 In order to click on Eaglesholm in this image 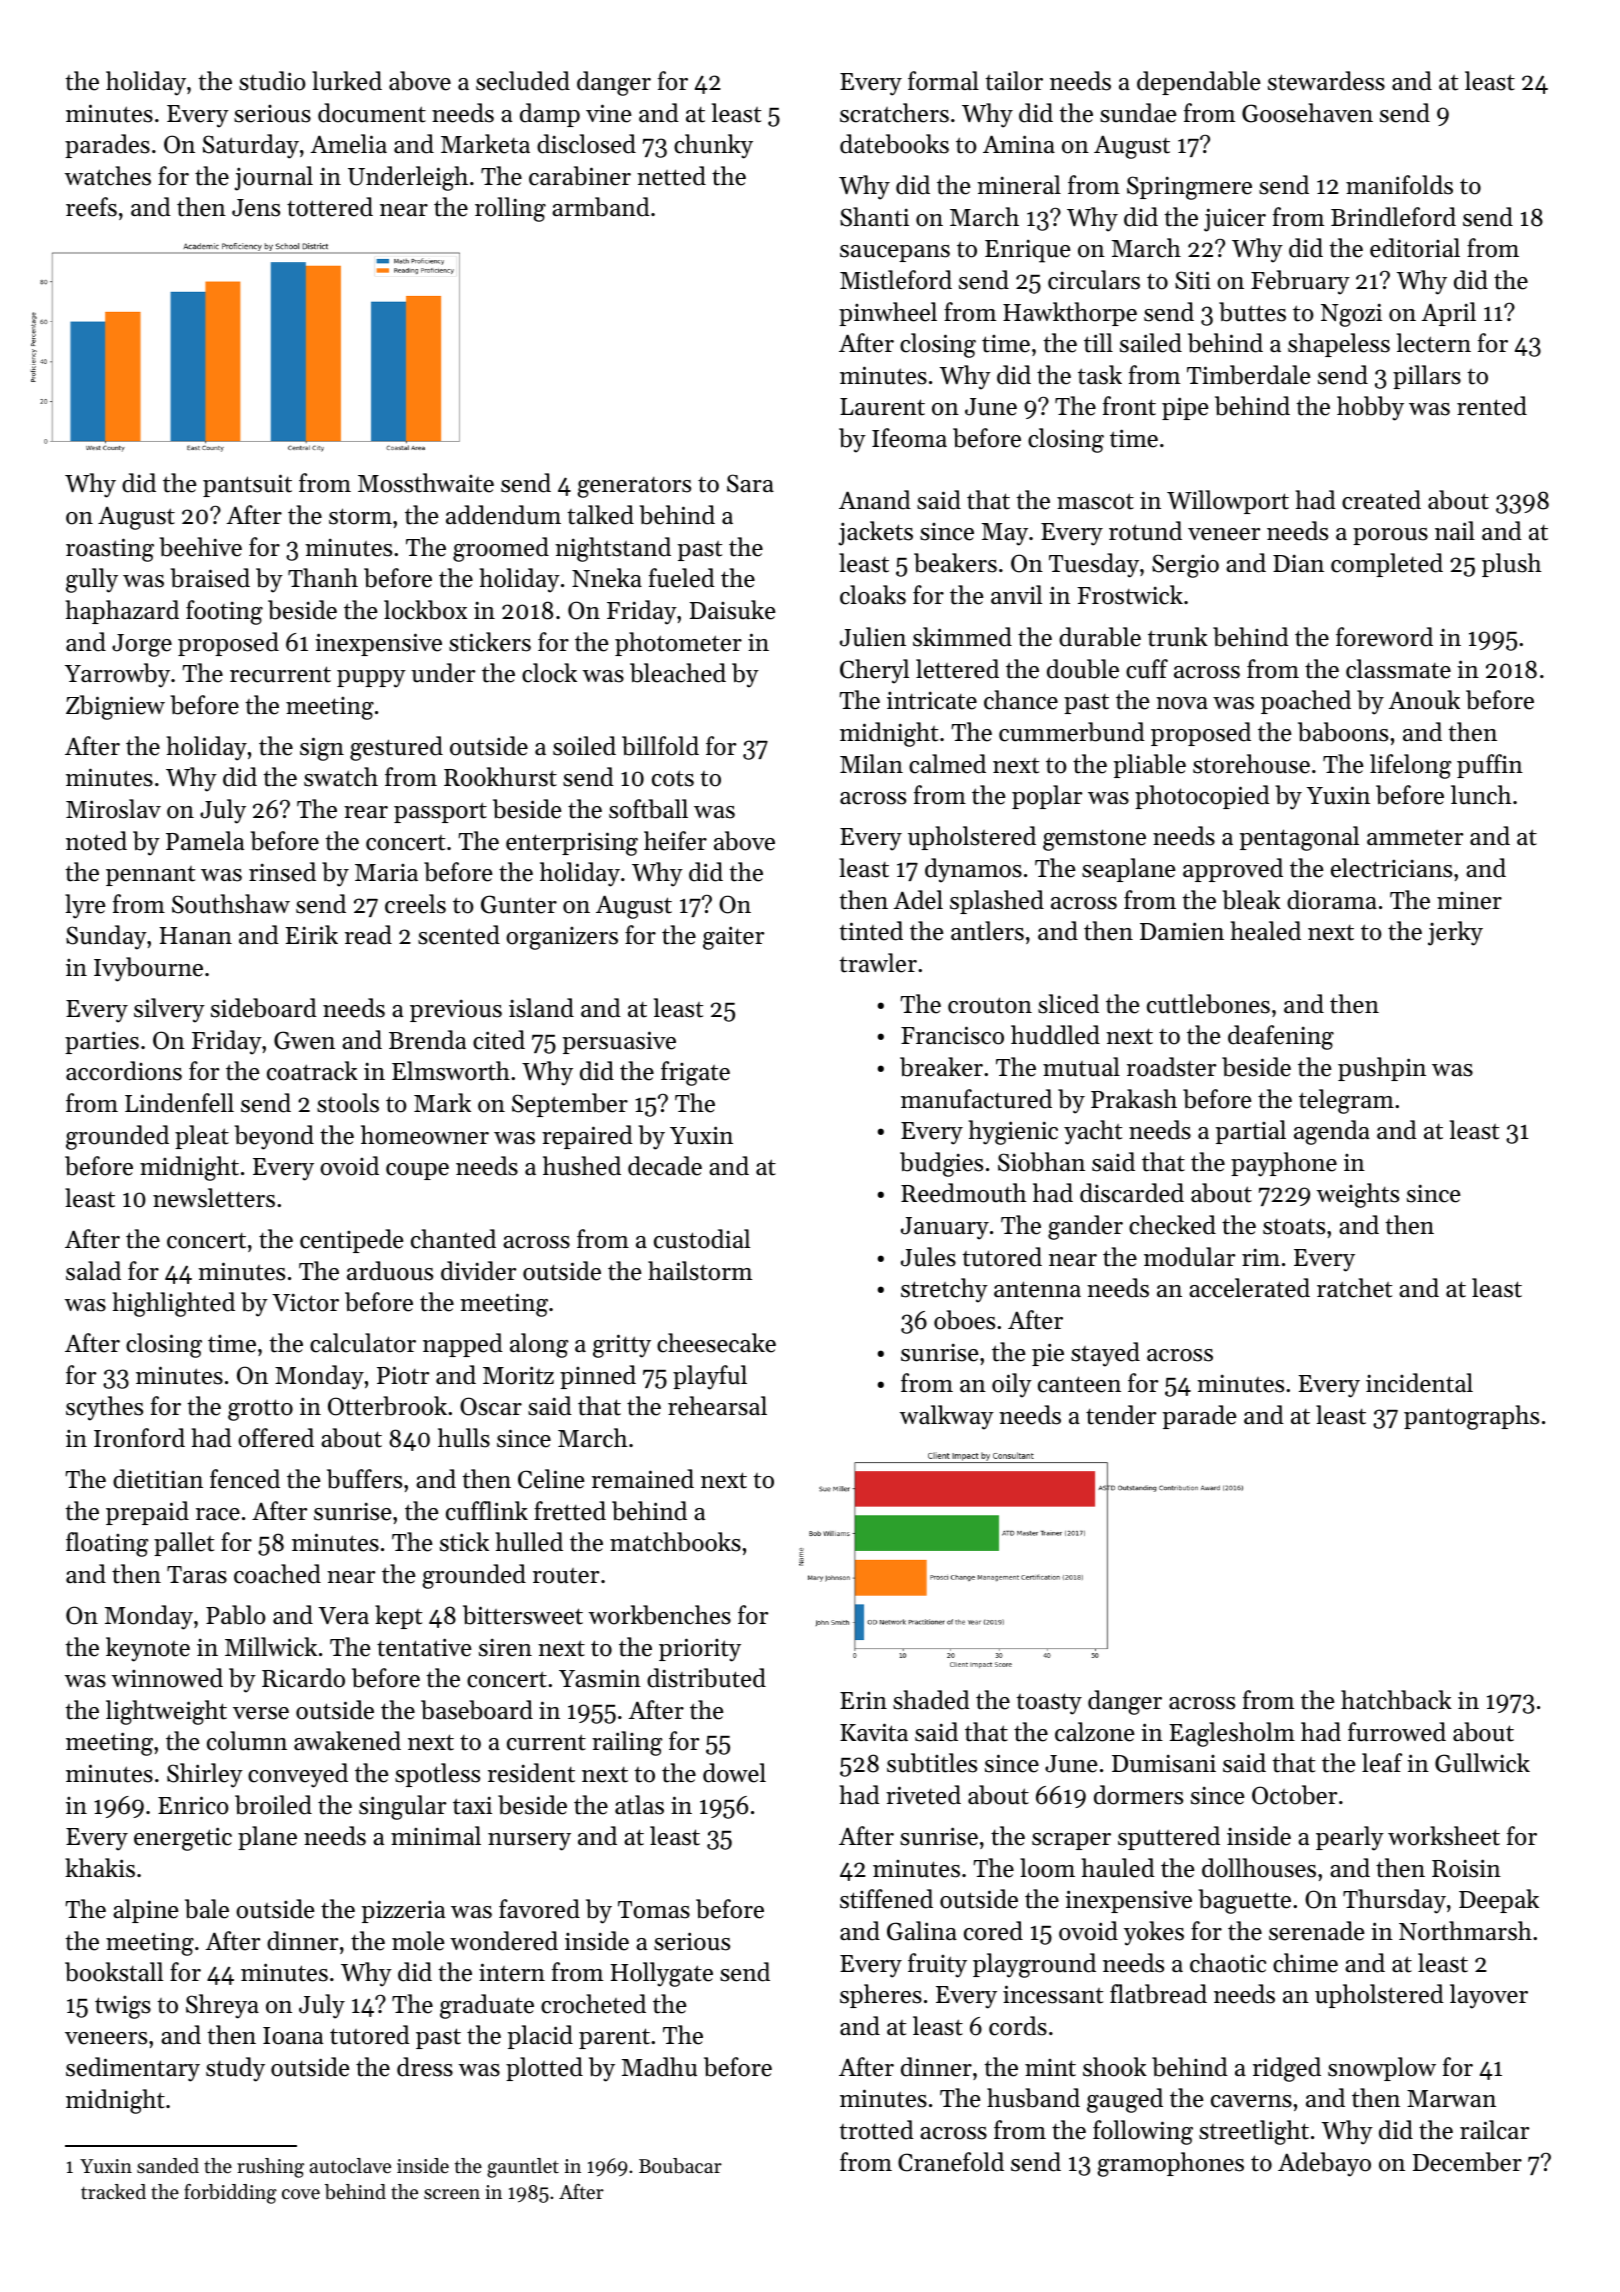, I will do `click(1232, 1734)`.
